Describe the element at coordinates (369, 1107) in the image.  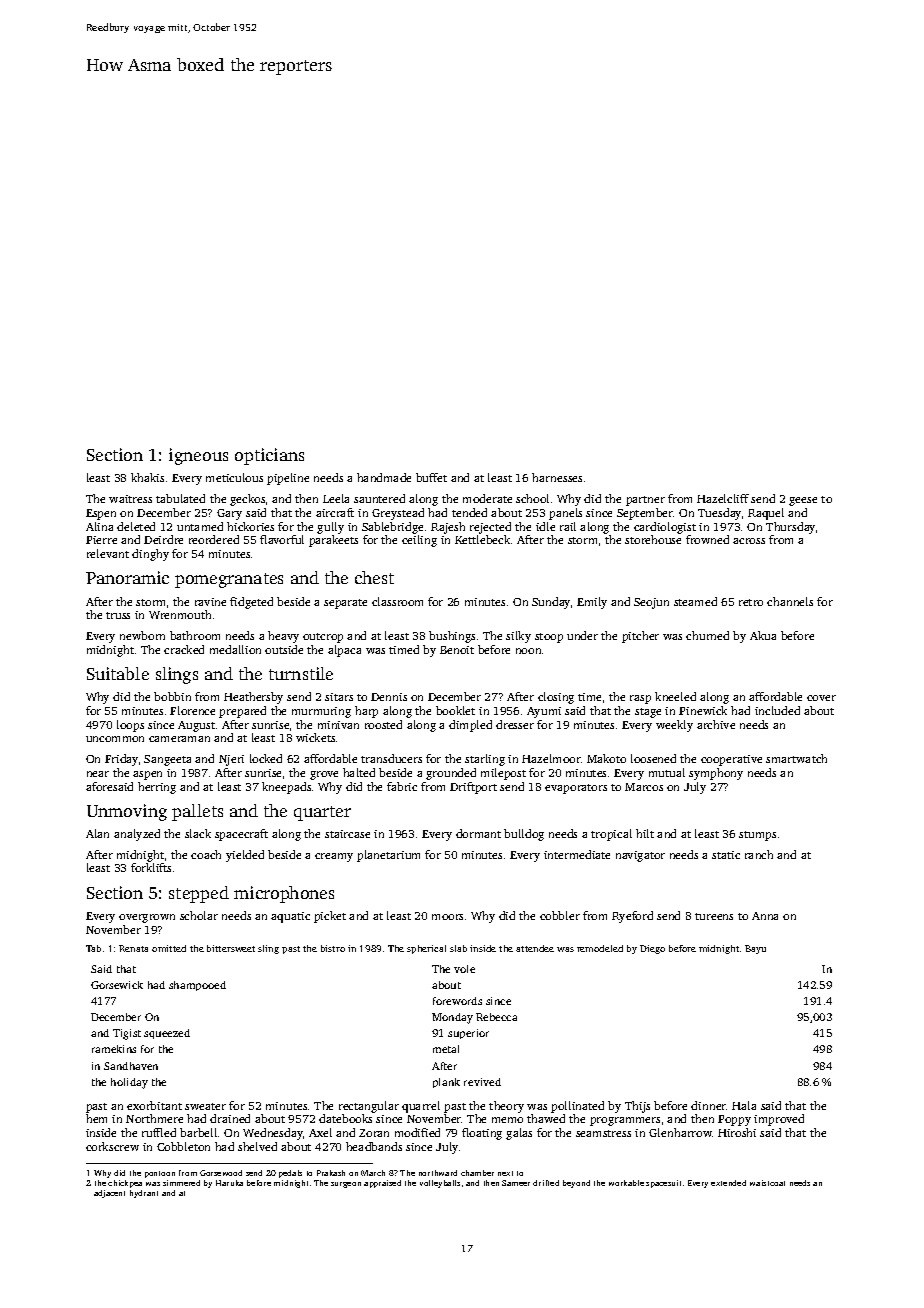
I see `rectangular` at that location.
